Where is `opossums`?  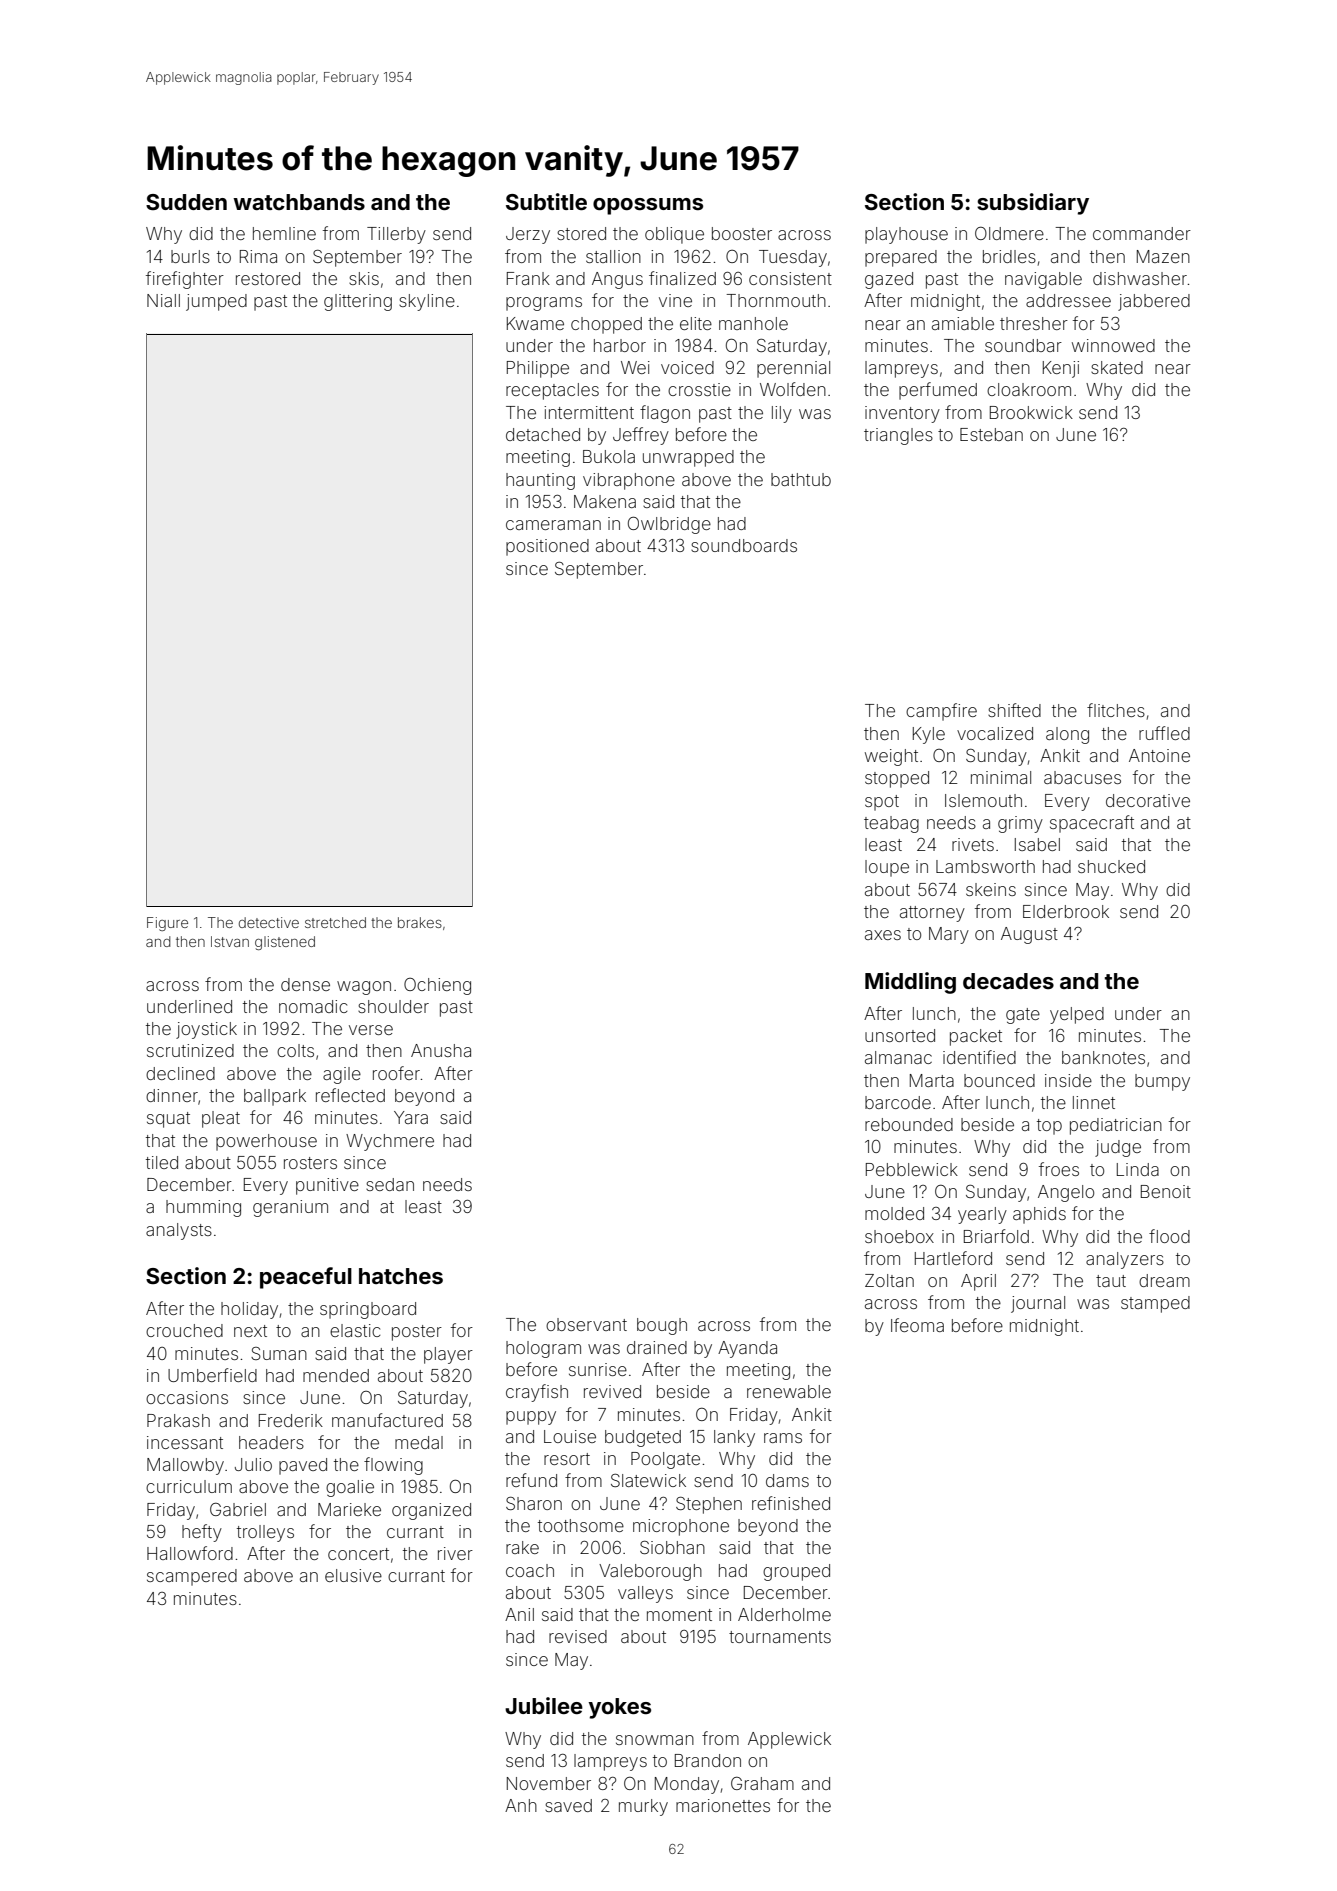 opossums is located at coordinates (648, 206).
